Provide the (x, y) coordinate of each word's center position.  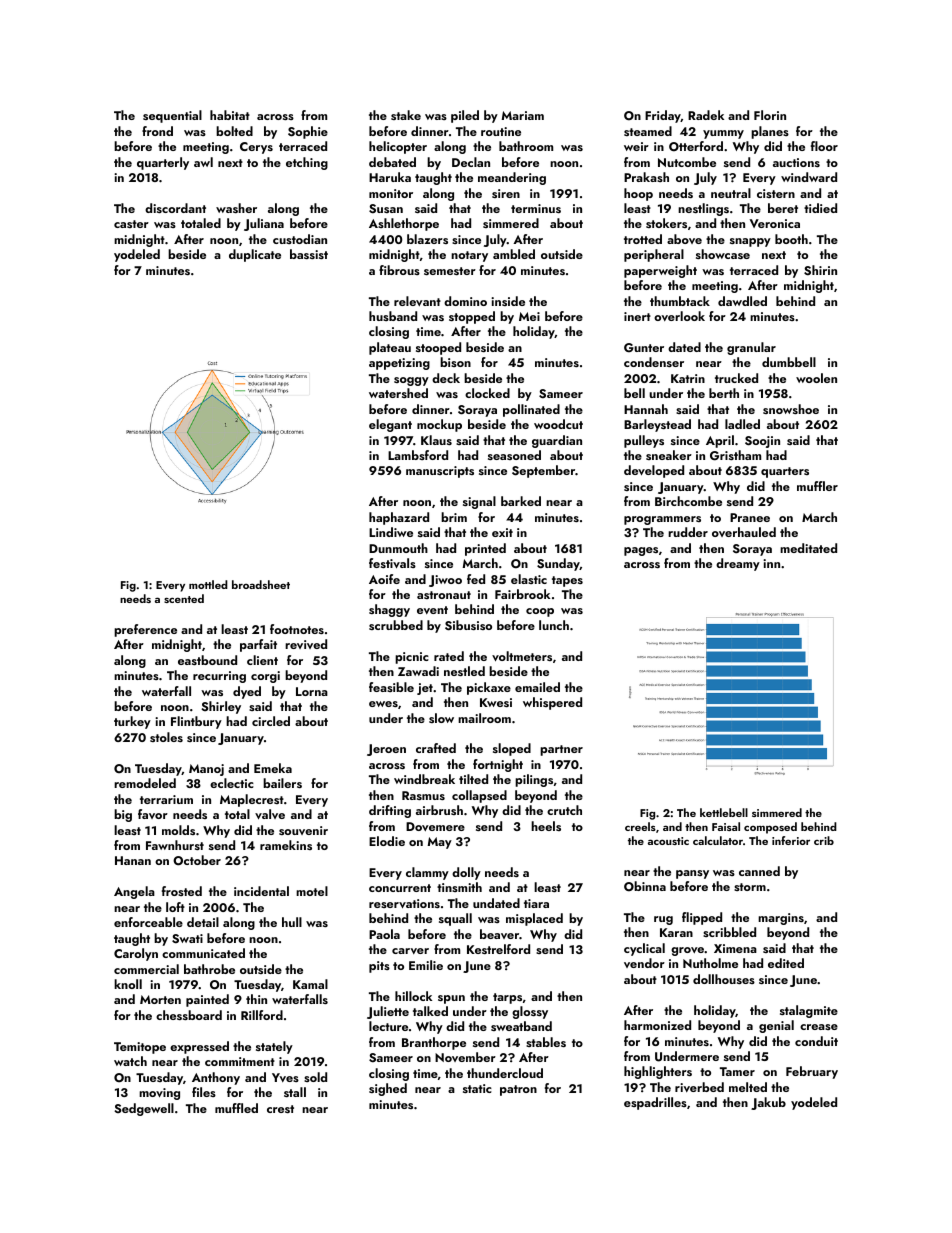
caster (131, 224)
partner (561, 750)
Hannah (646, 409)
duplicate (255, 255)
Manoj (206, 770)
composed (770, 828)
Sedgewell (144, 1109)
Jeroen (386, 750)
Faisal (726, 826)
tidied (820, 208)
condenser (654, 362)
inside (508, 301)
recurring (219, 677)
